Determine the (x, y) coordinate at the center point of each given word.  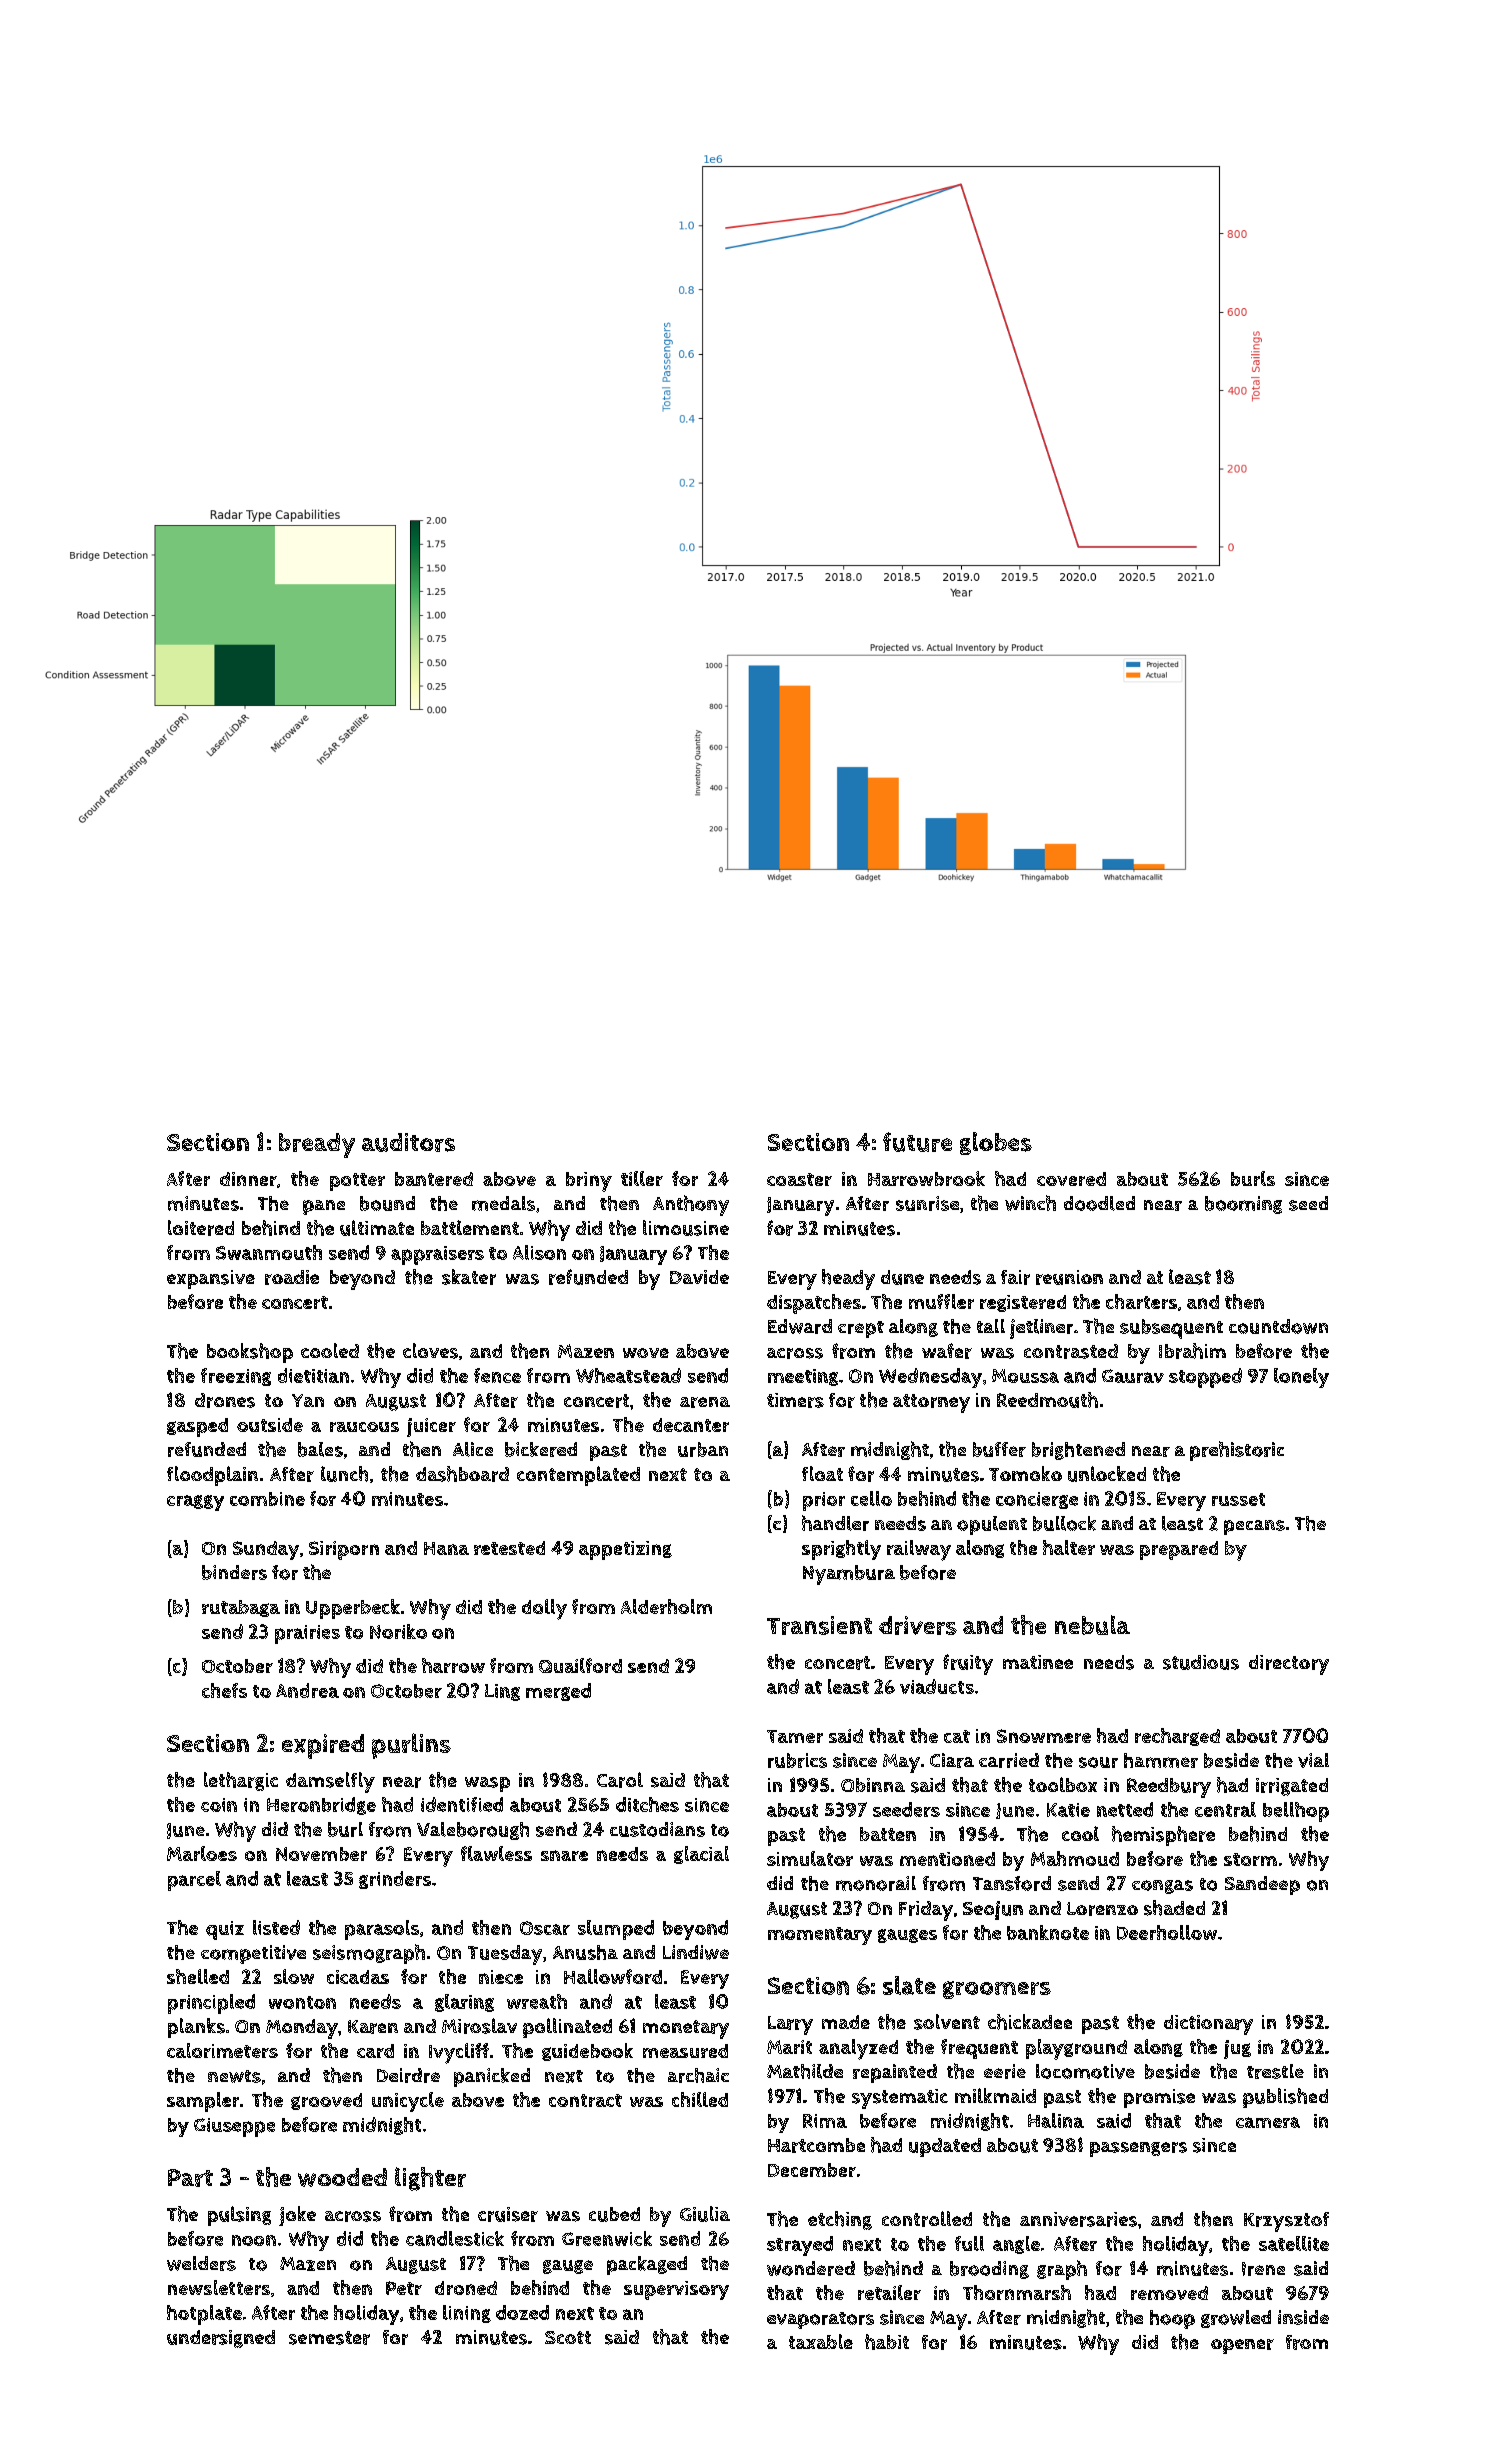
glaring (464, 2003)
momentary (820, 1936)
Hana (446, 1548)
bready (317, 1145)
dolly (544, 1609)
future (917, 1142)
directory (1289, 1665)
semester (329, 2338)
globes (996, 1143)
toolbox (1063, 1784)
